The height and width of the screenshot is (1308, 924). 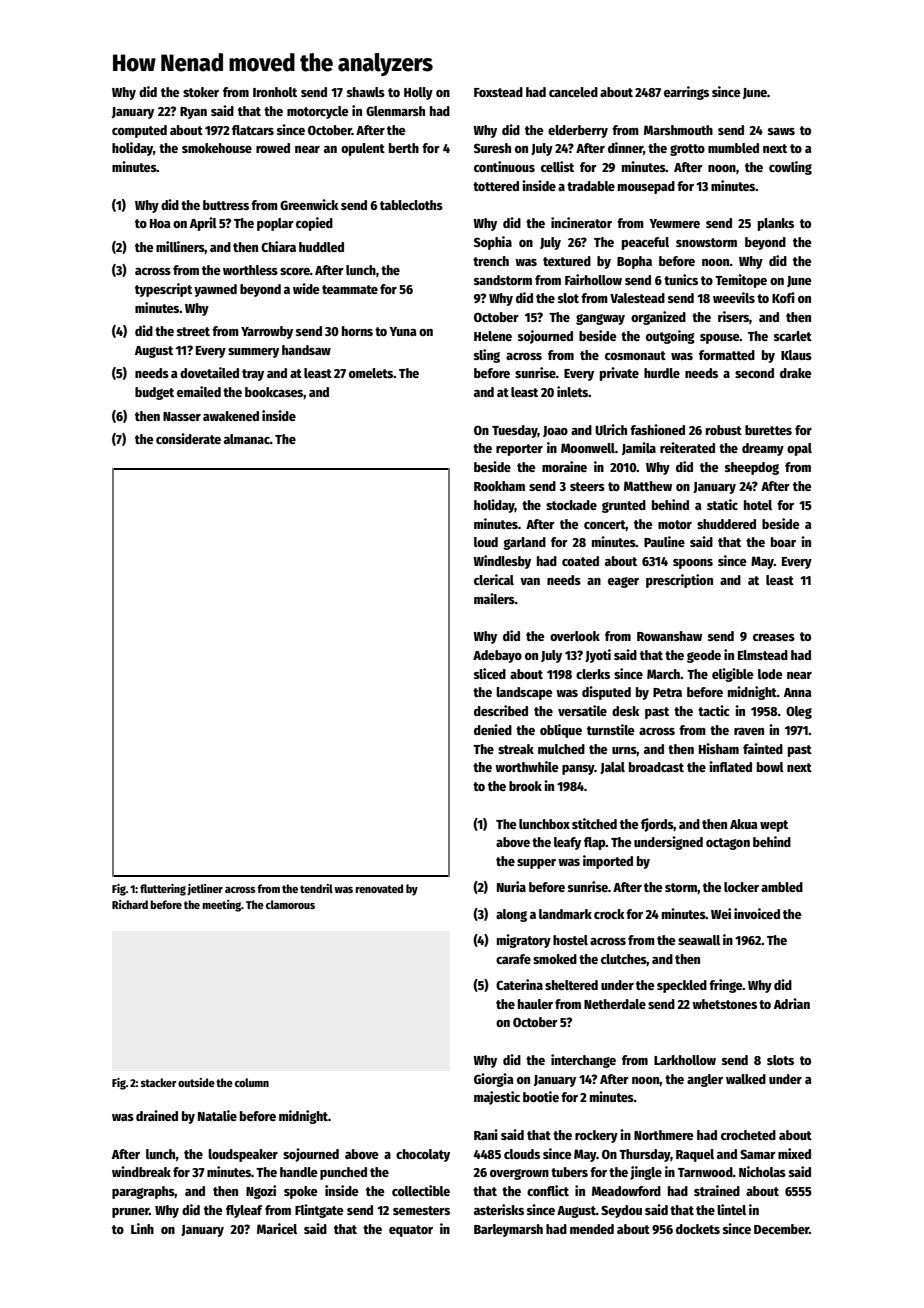 What do you see at coordinates (548, 1190) in the screenshot?
I see `conflict` at bounding box center [548, 1190].
